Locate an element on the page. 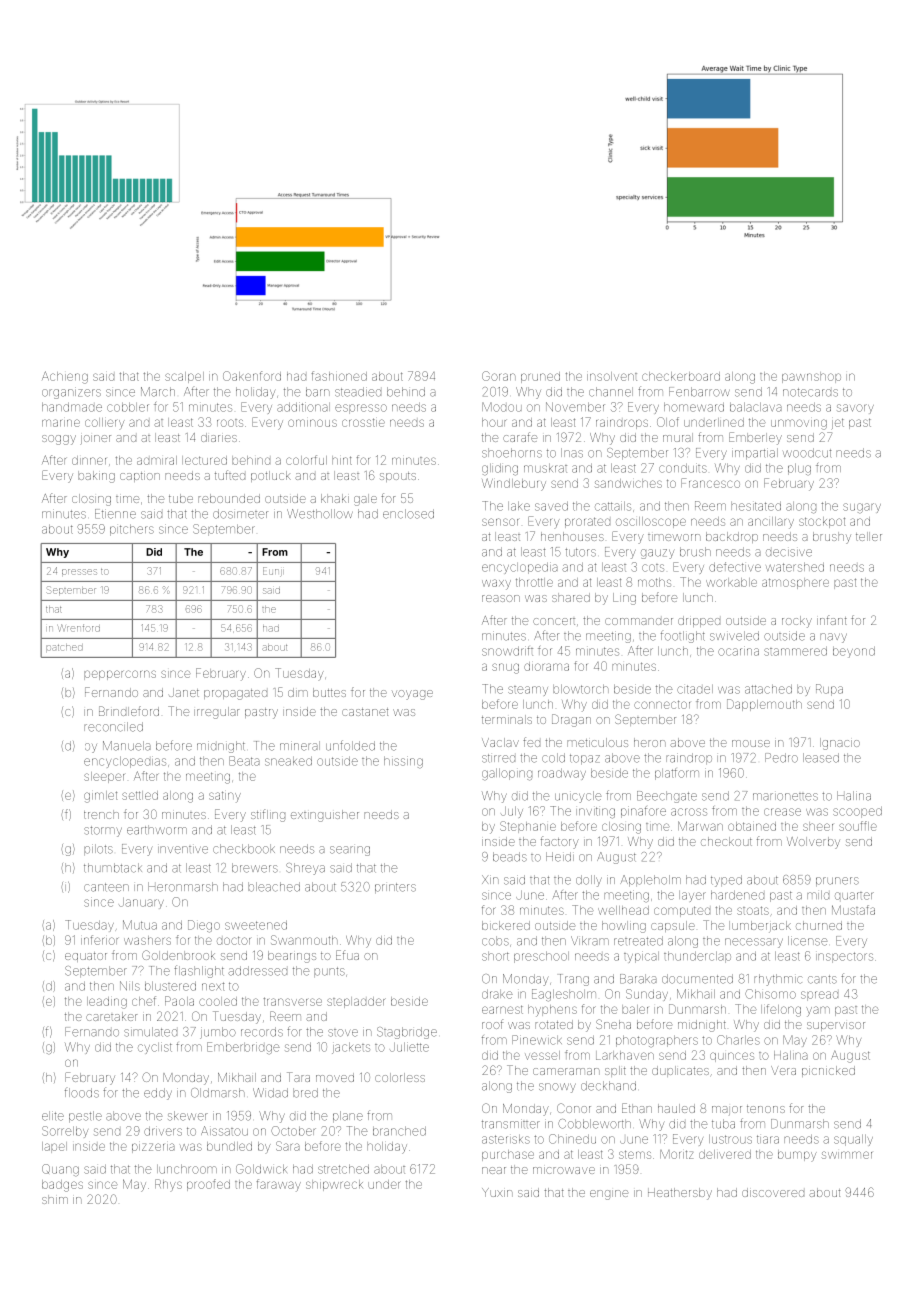 This image has height=1308, width=924. Ignacio is located at coordinates (840, 744).
